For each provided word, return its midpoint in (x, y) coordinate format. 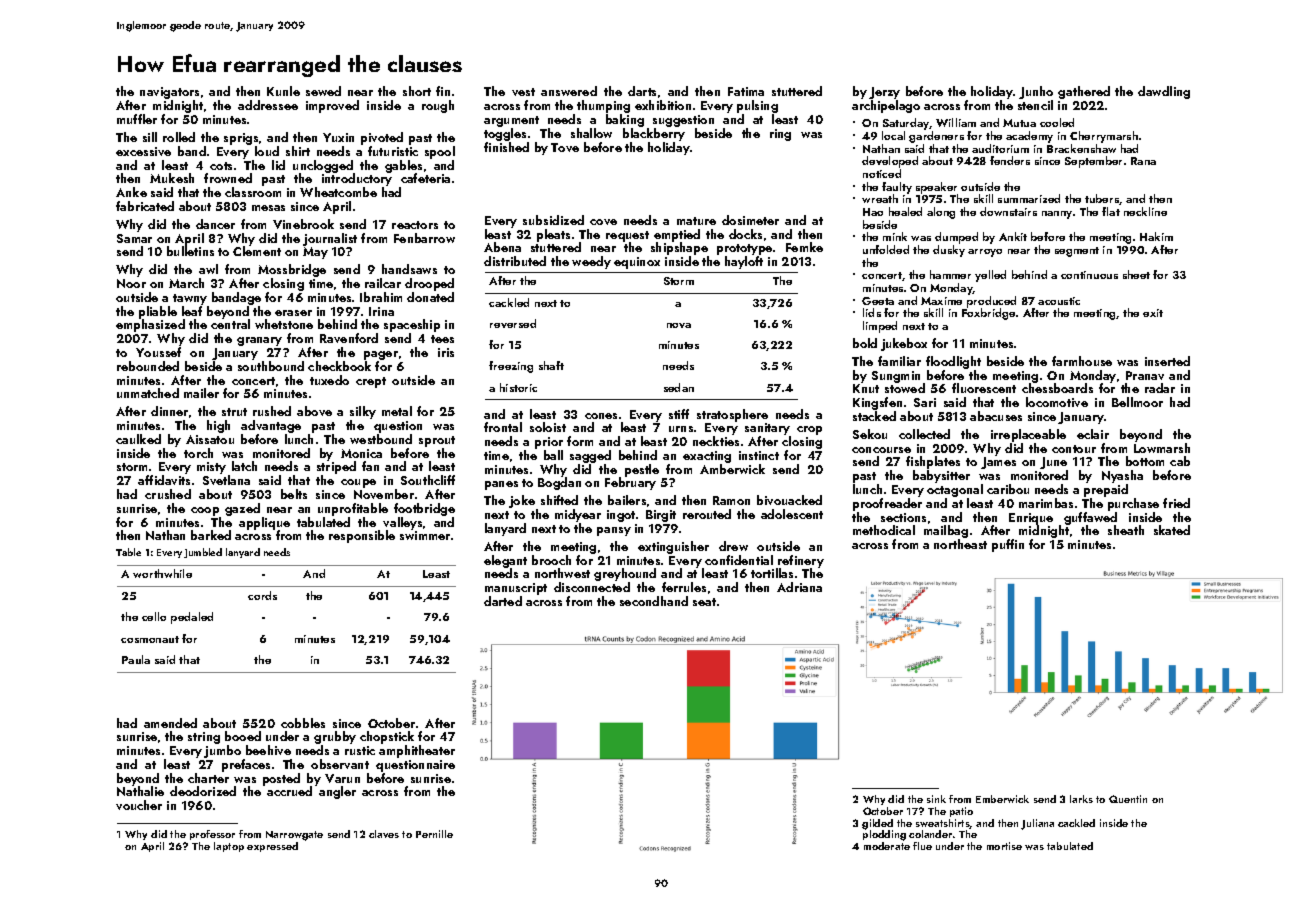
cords (262, 595)
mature (696, 221)
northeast (960, 544)
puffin (1008, 545)
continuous (1089, 275)
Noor (131, 283)
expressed (272, 847)
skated (1172, 530)
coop (205, 511)
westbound (381, 439)
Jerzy (884, 93)
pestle (642, 470)
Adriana (799, 587)
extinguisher (673, 547)
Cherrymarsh (1104, 137)
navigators (169, 93)
